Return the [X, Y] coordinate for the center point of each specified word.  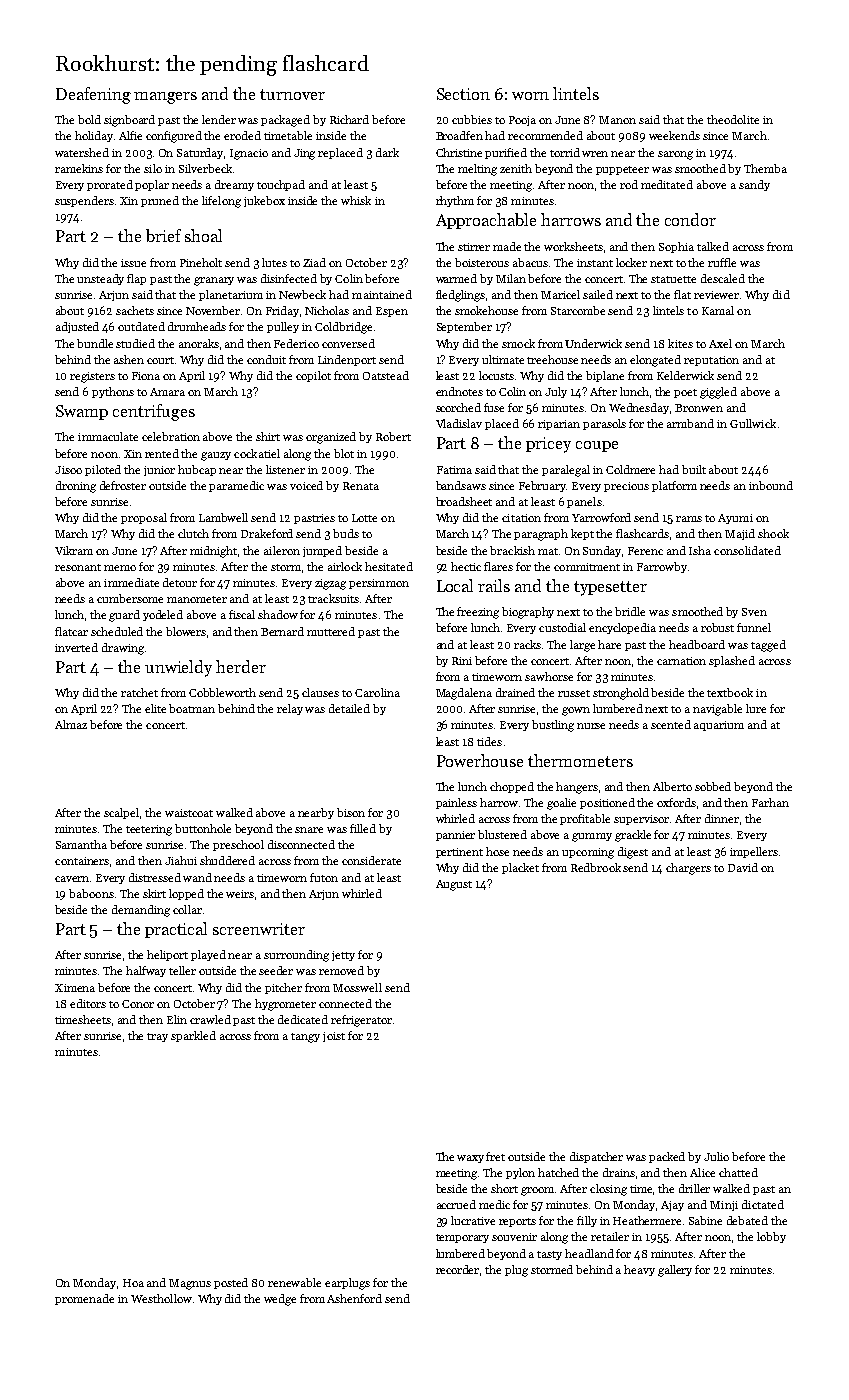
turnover [292, 94]
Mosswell [357, 987]
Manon [617, 120]
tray [157, 1037]
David [743, 867]
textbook [730, 692]
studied [135, 343]
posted [231, 1283]
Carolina [377, 692]
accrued [456, 1204]
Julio [716, 1156]
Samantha [81, 844]
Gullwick [753, 423]
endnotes [459, 391]
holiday [94, 136]
